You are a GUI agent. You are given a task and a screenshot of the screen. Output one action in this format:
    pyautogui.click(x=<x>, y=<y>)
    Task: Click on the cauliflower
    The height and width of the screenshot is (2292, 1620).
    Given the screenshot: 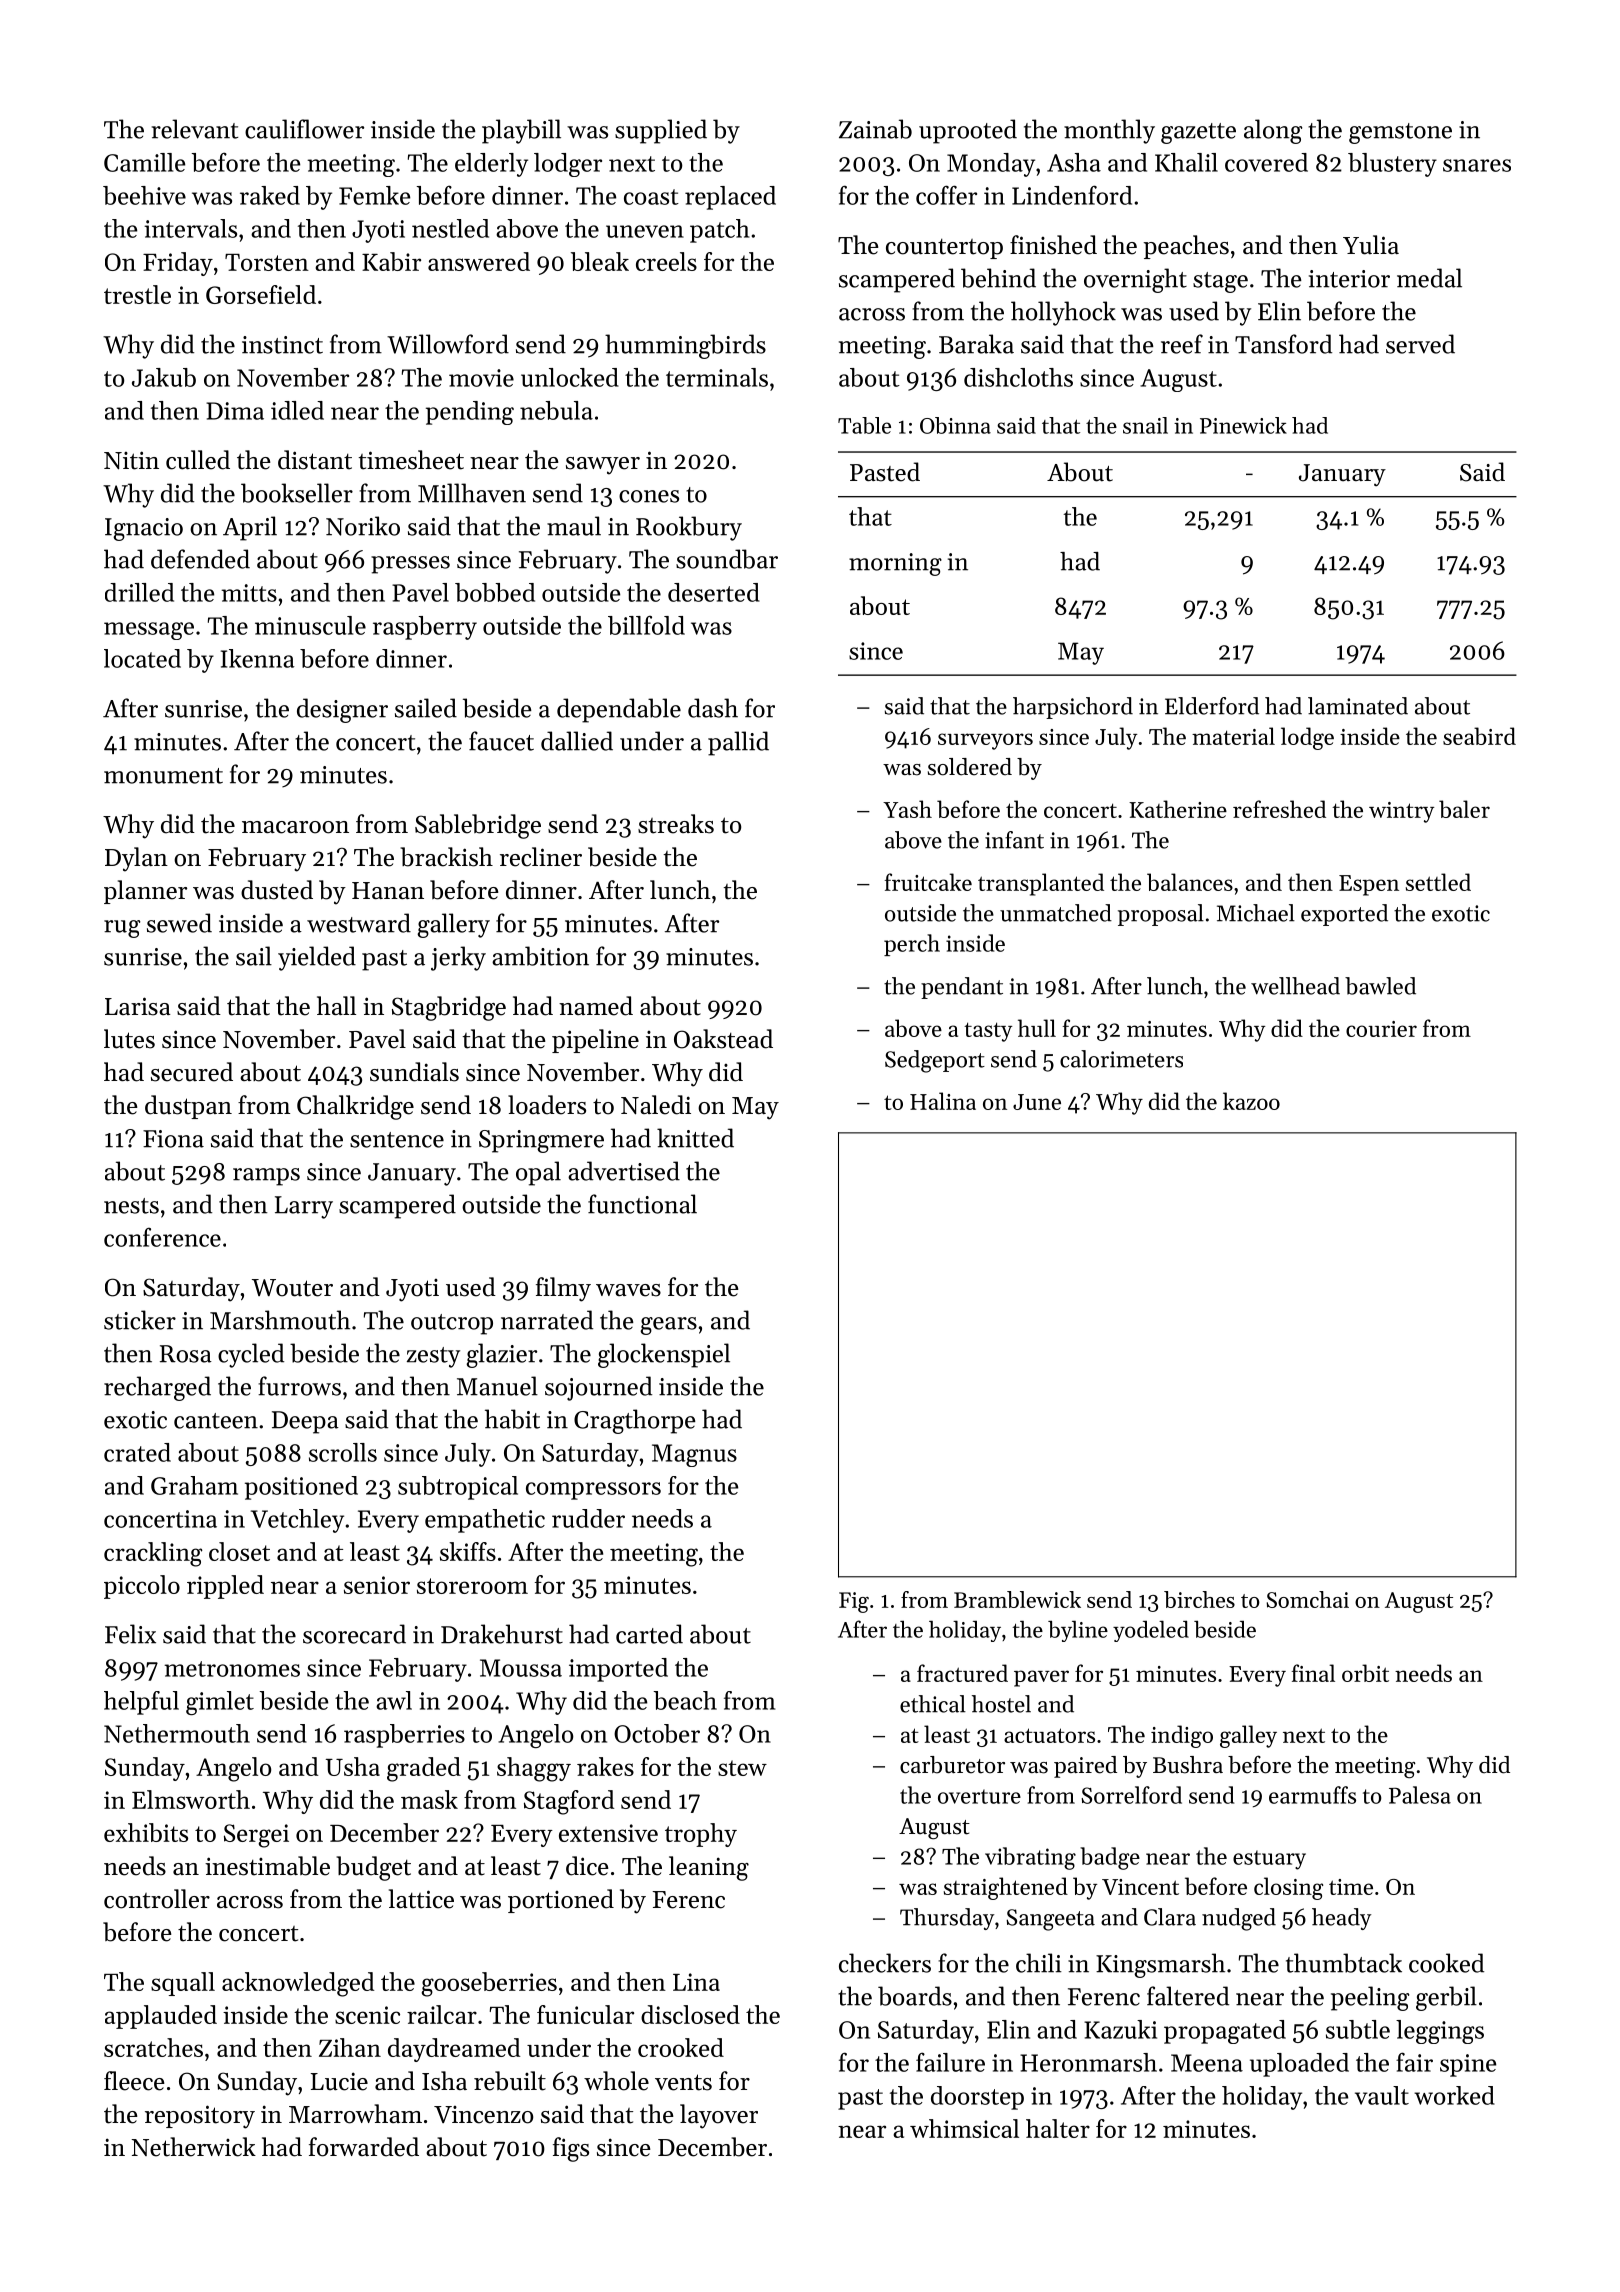 What is the action you would take?
    pyautogui.click(x=304, y=129)
